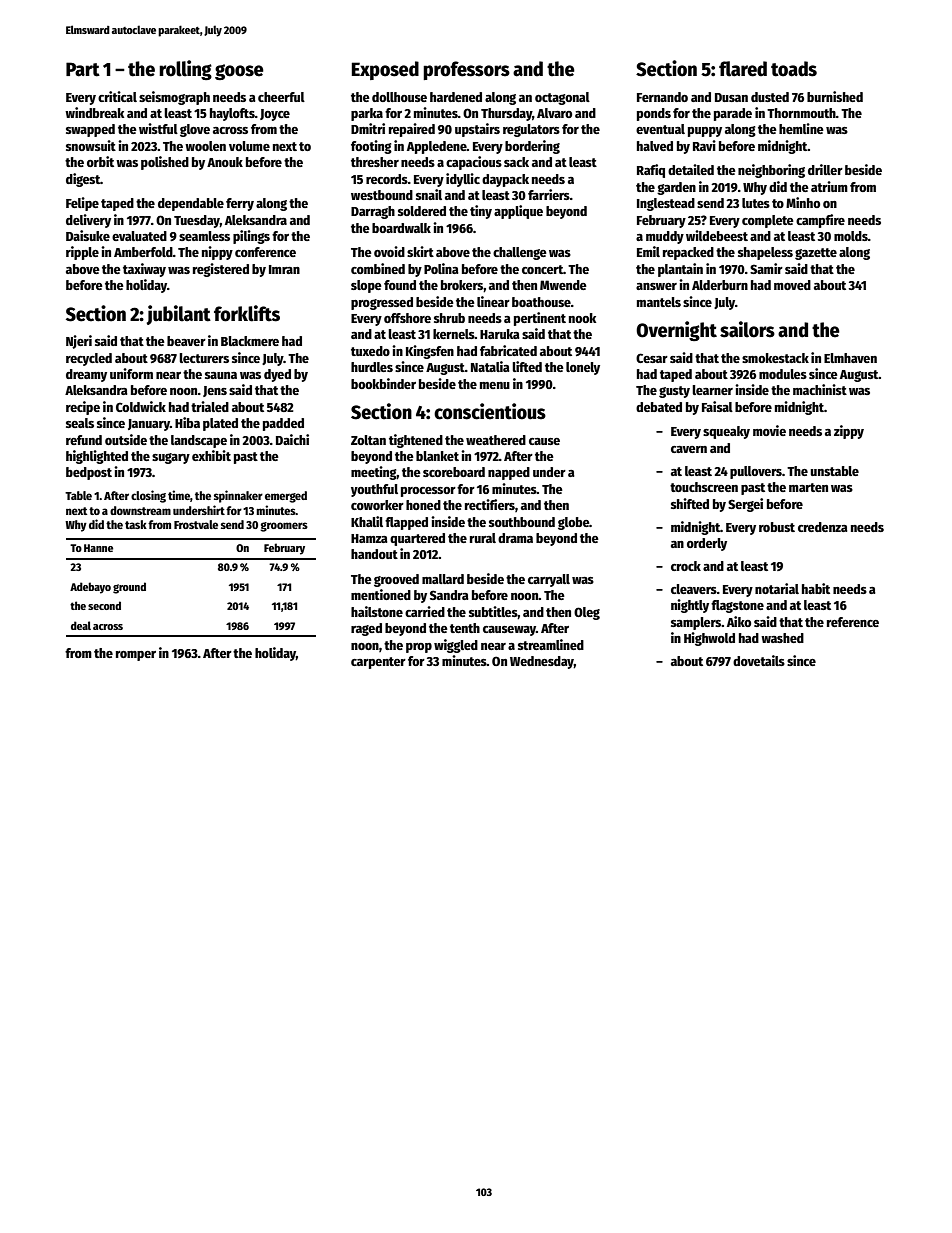 The width and height of the document is (952, 1233). What do you see at coordinates (777, 588) in the document?
I see `notarial` at bounding box center [777, 588].
